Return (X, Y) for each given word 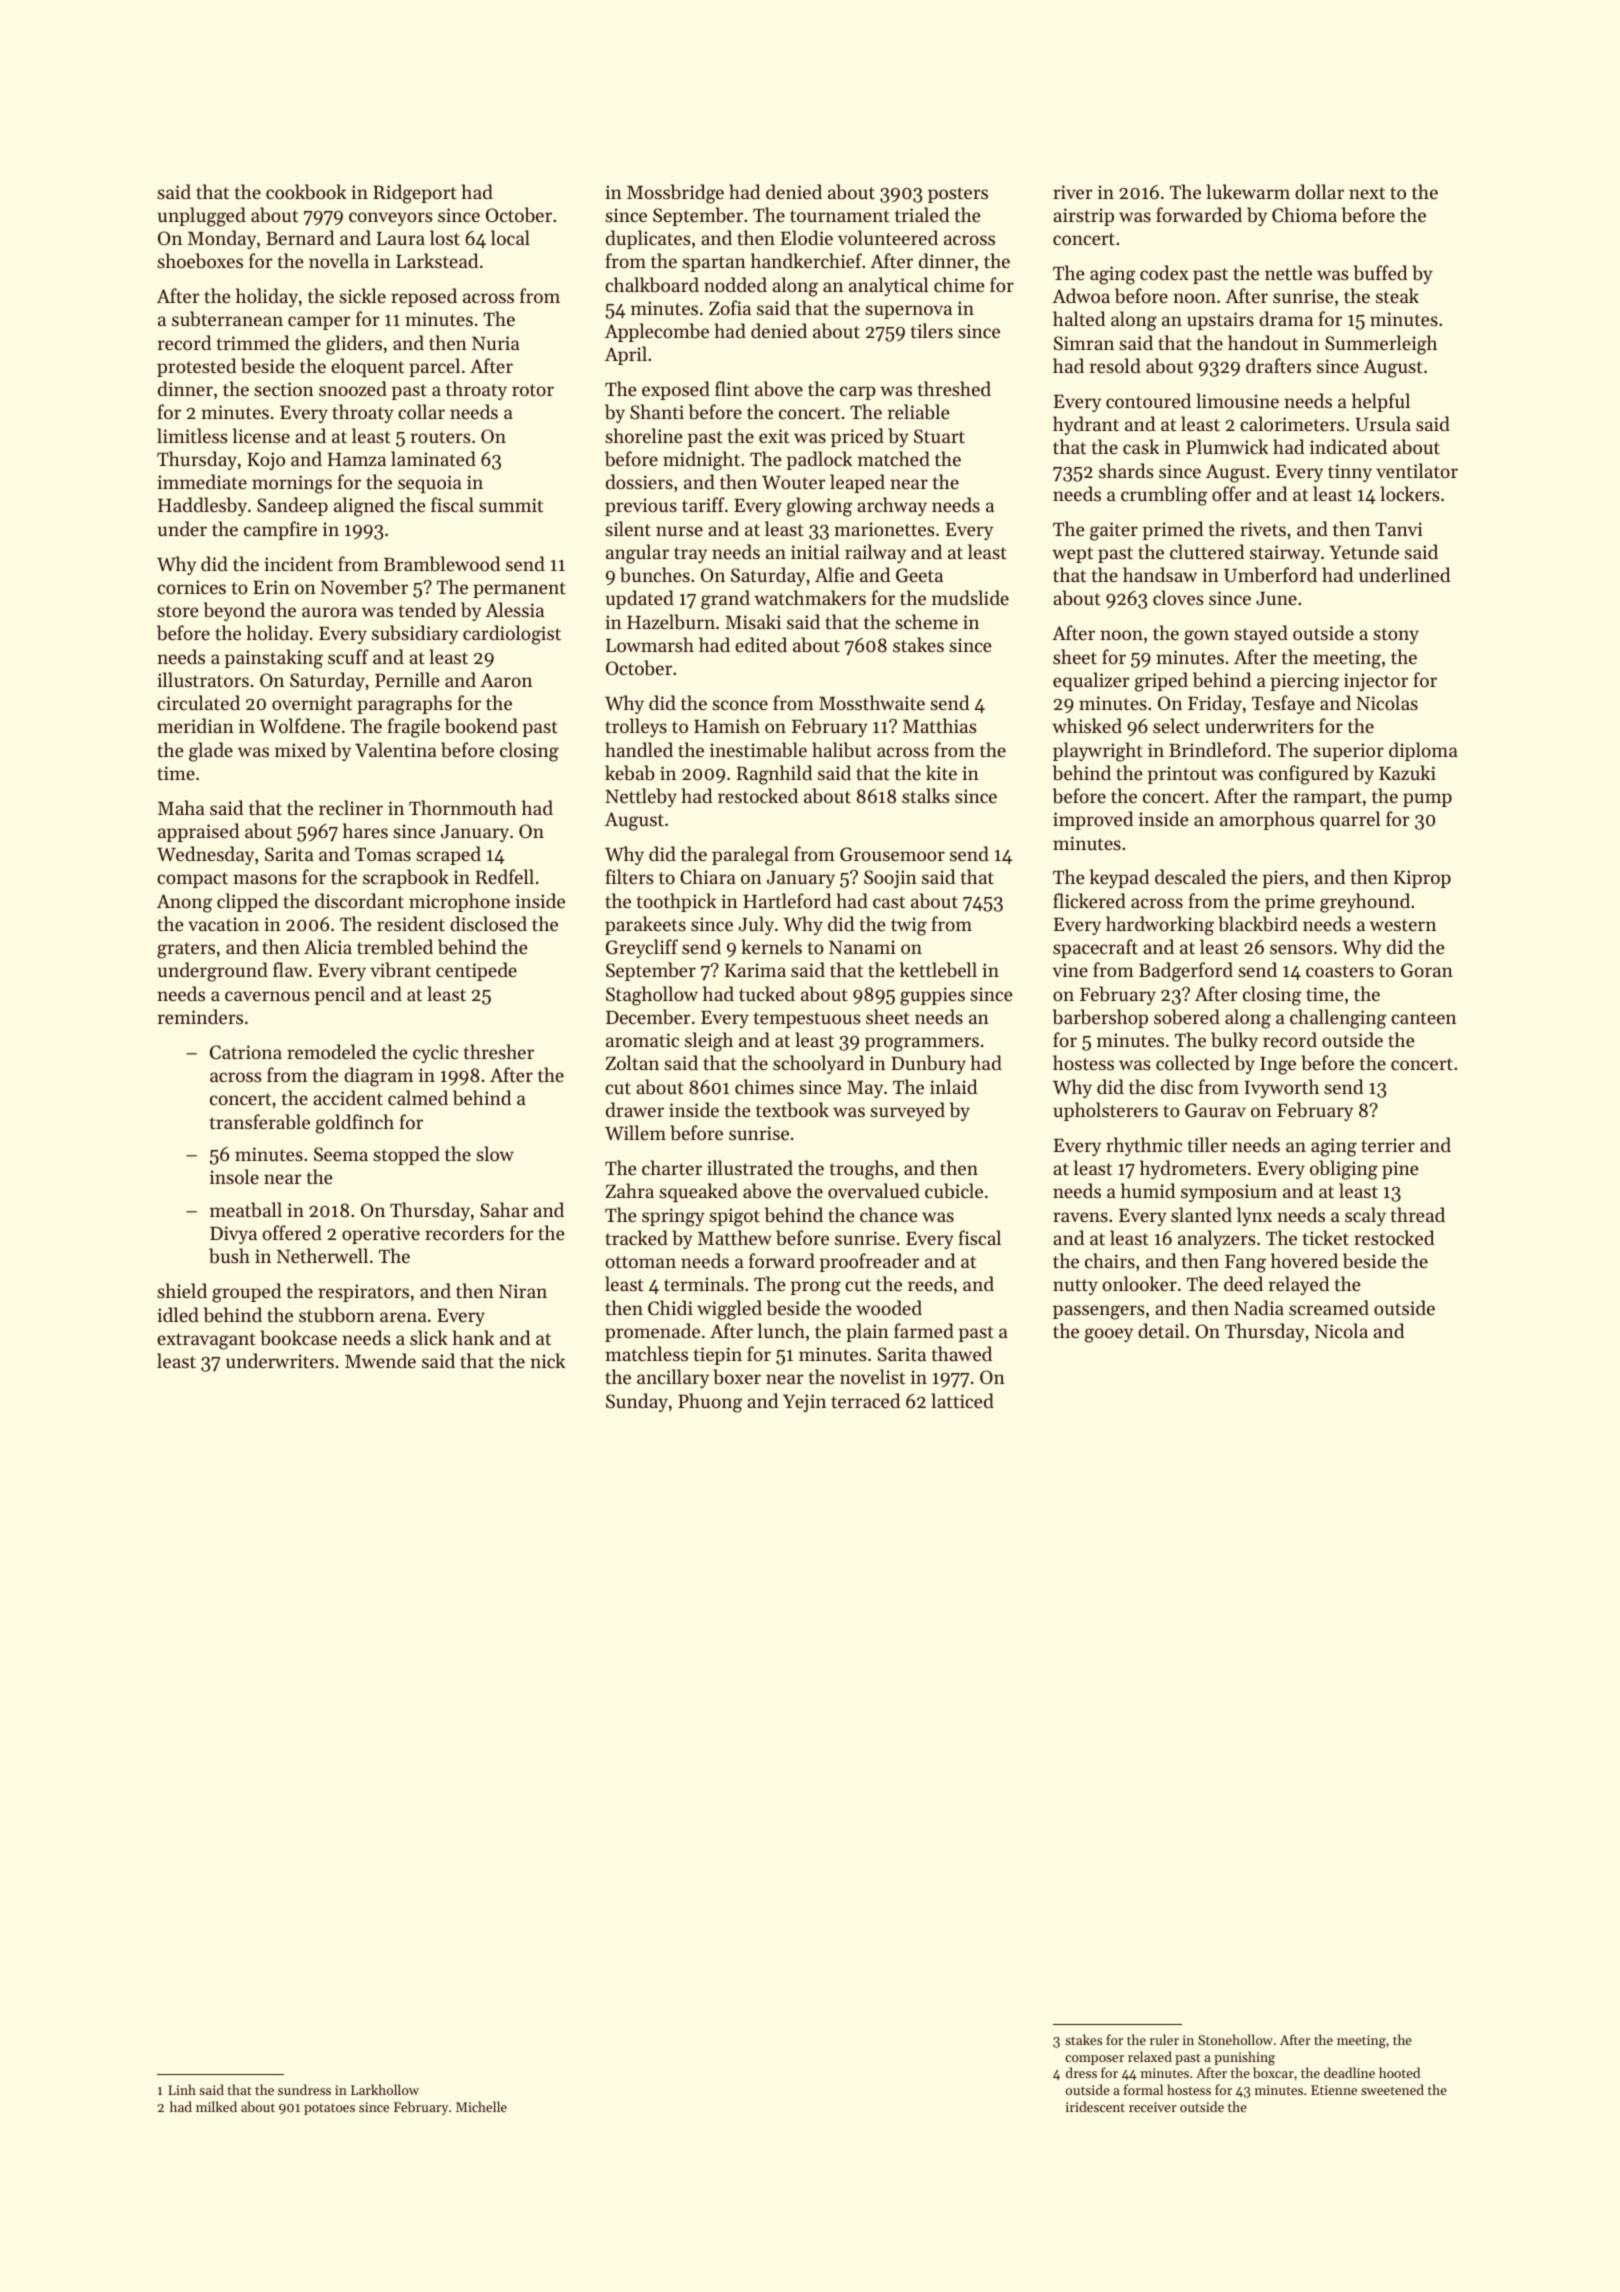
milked (216, 2106)
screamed (1329, 1307)
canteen (1423, 1018)
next (1367, 193)
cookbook (306, 192)
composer (1094, 2060)
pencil (340, 995)
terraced (865, 1400)
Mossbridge (675, 194)
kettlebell (938, 970)
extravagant (206, 1341)
